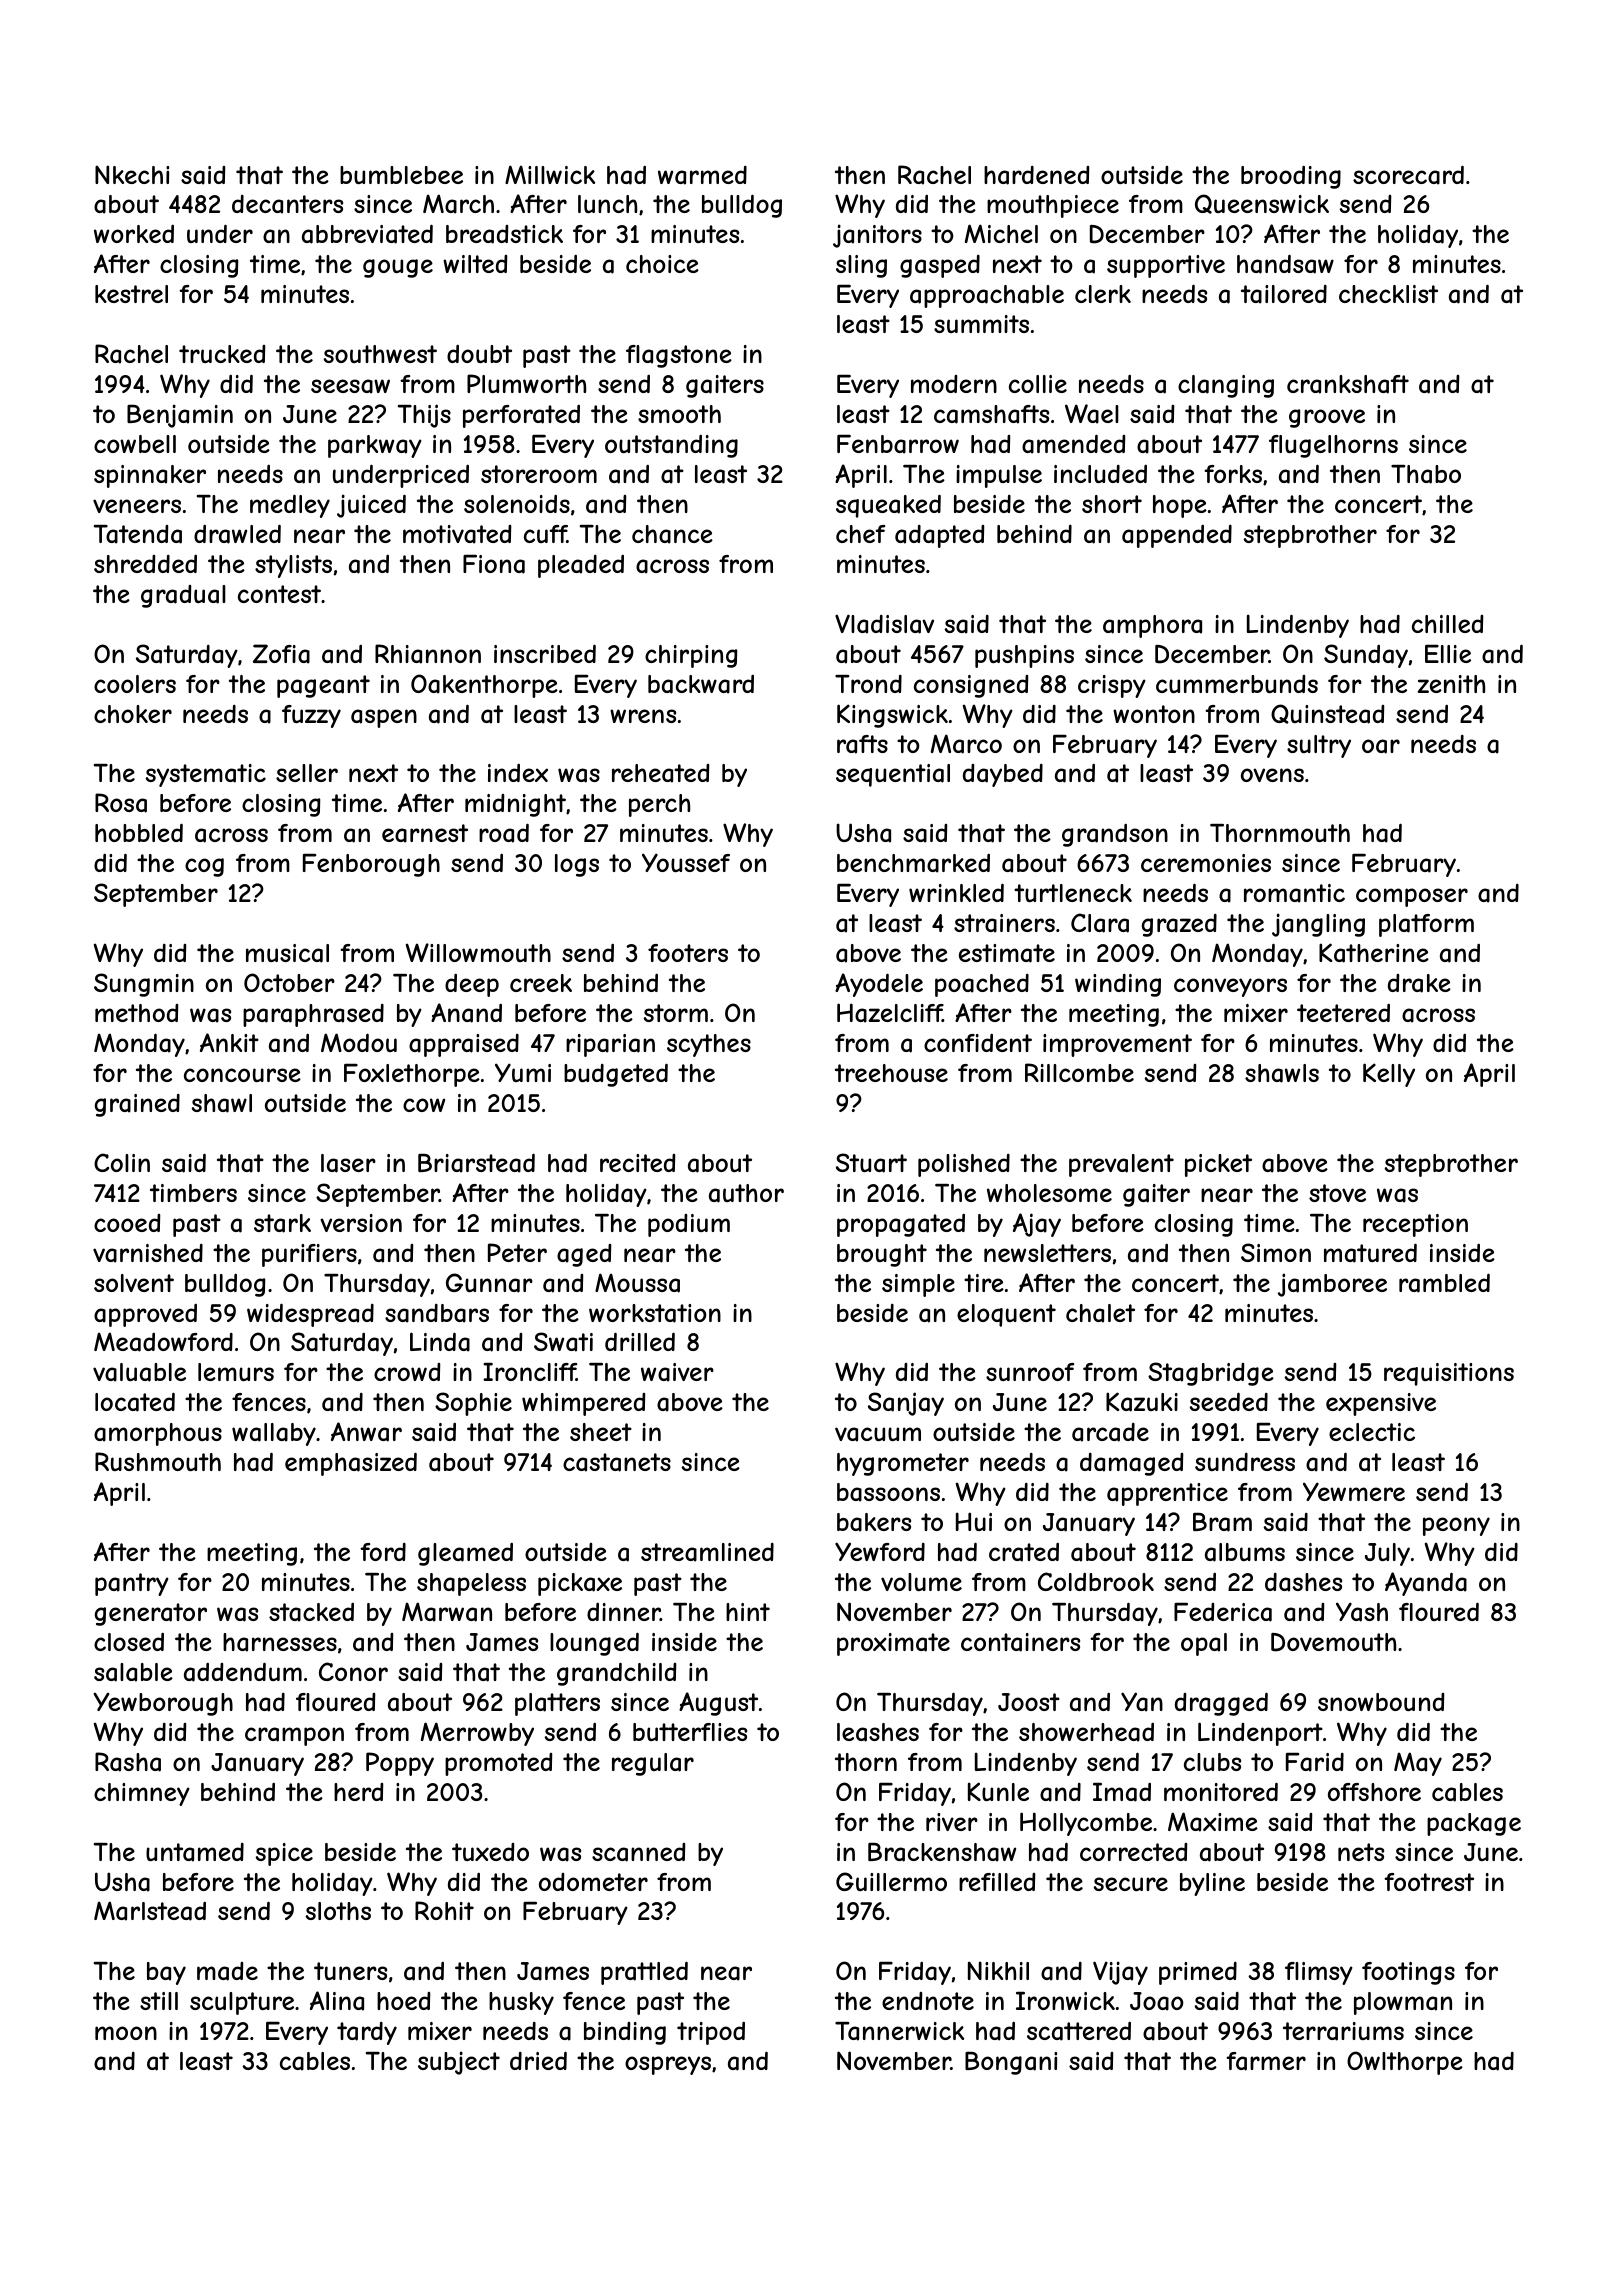 Image resolution: width=1620 pixels, height=2292 pixels. Describe the element at coordinates (702, 175) in the screenshot. I see `warmed` at that location.
